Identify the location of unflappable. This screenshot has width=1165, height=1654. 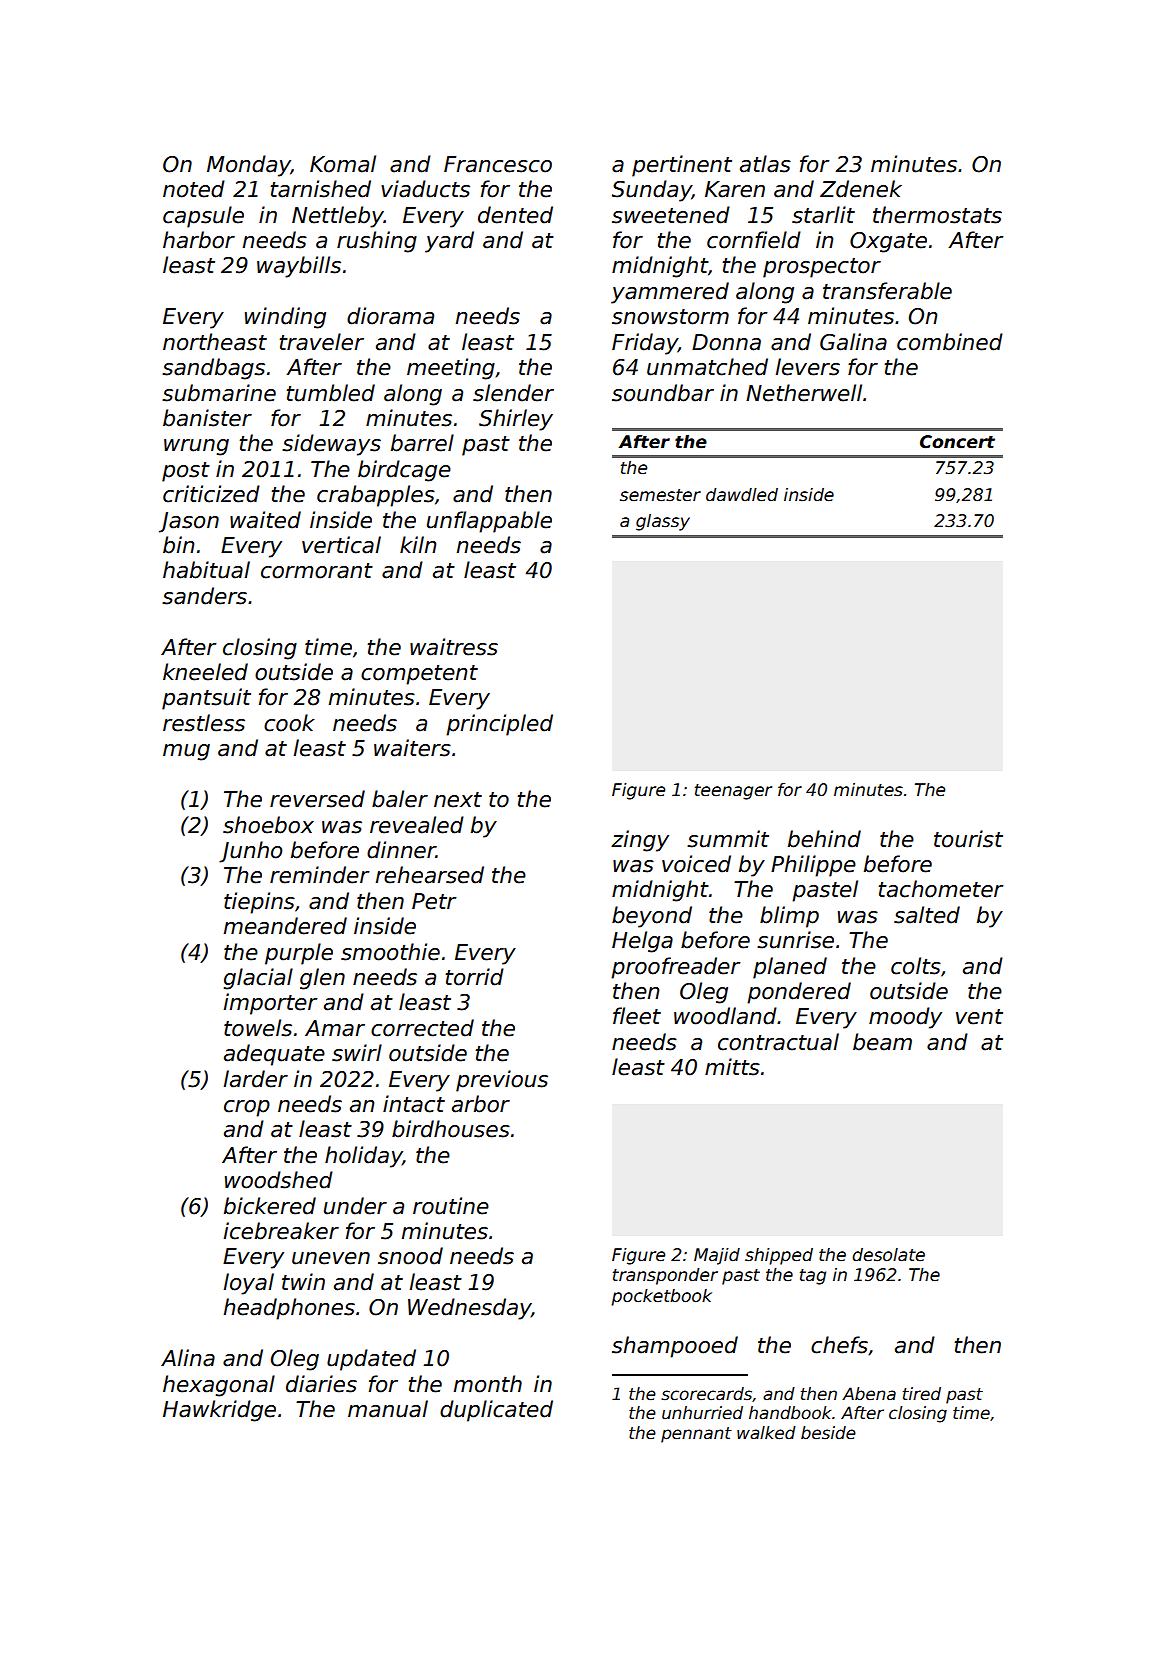
(489, 522).
